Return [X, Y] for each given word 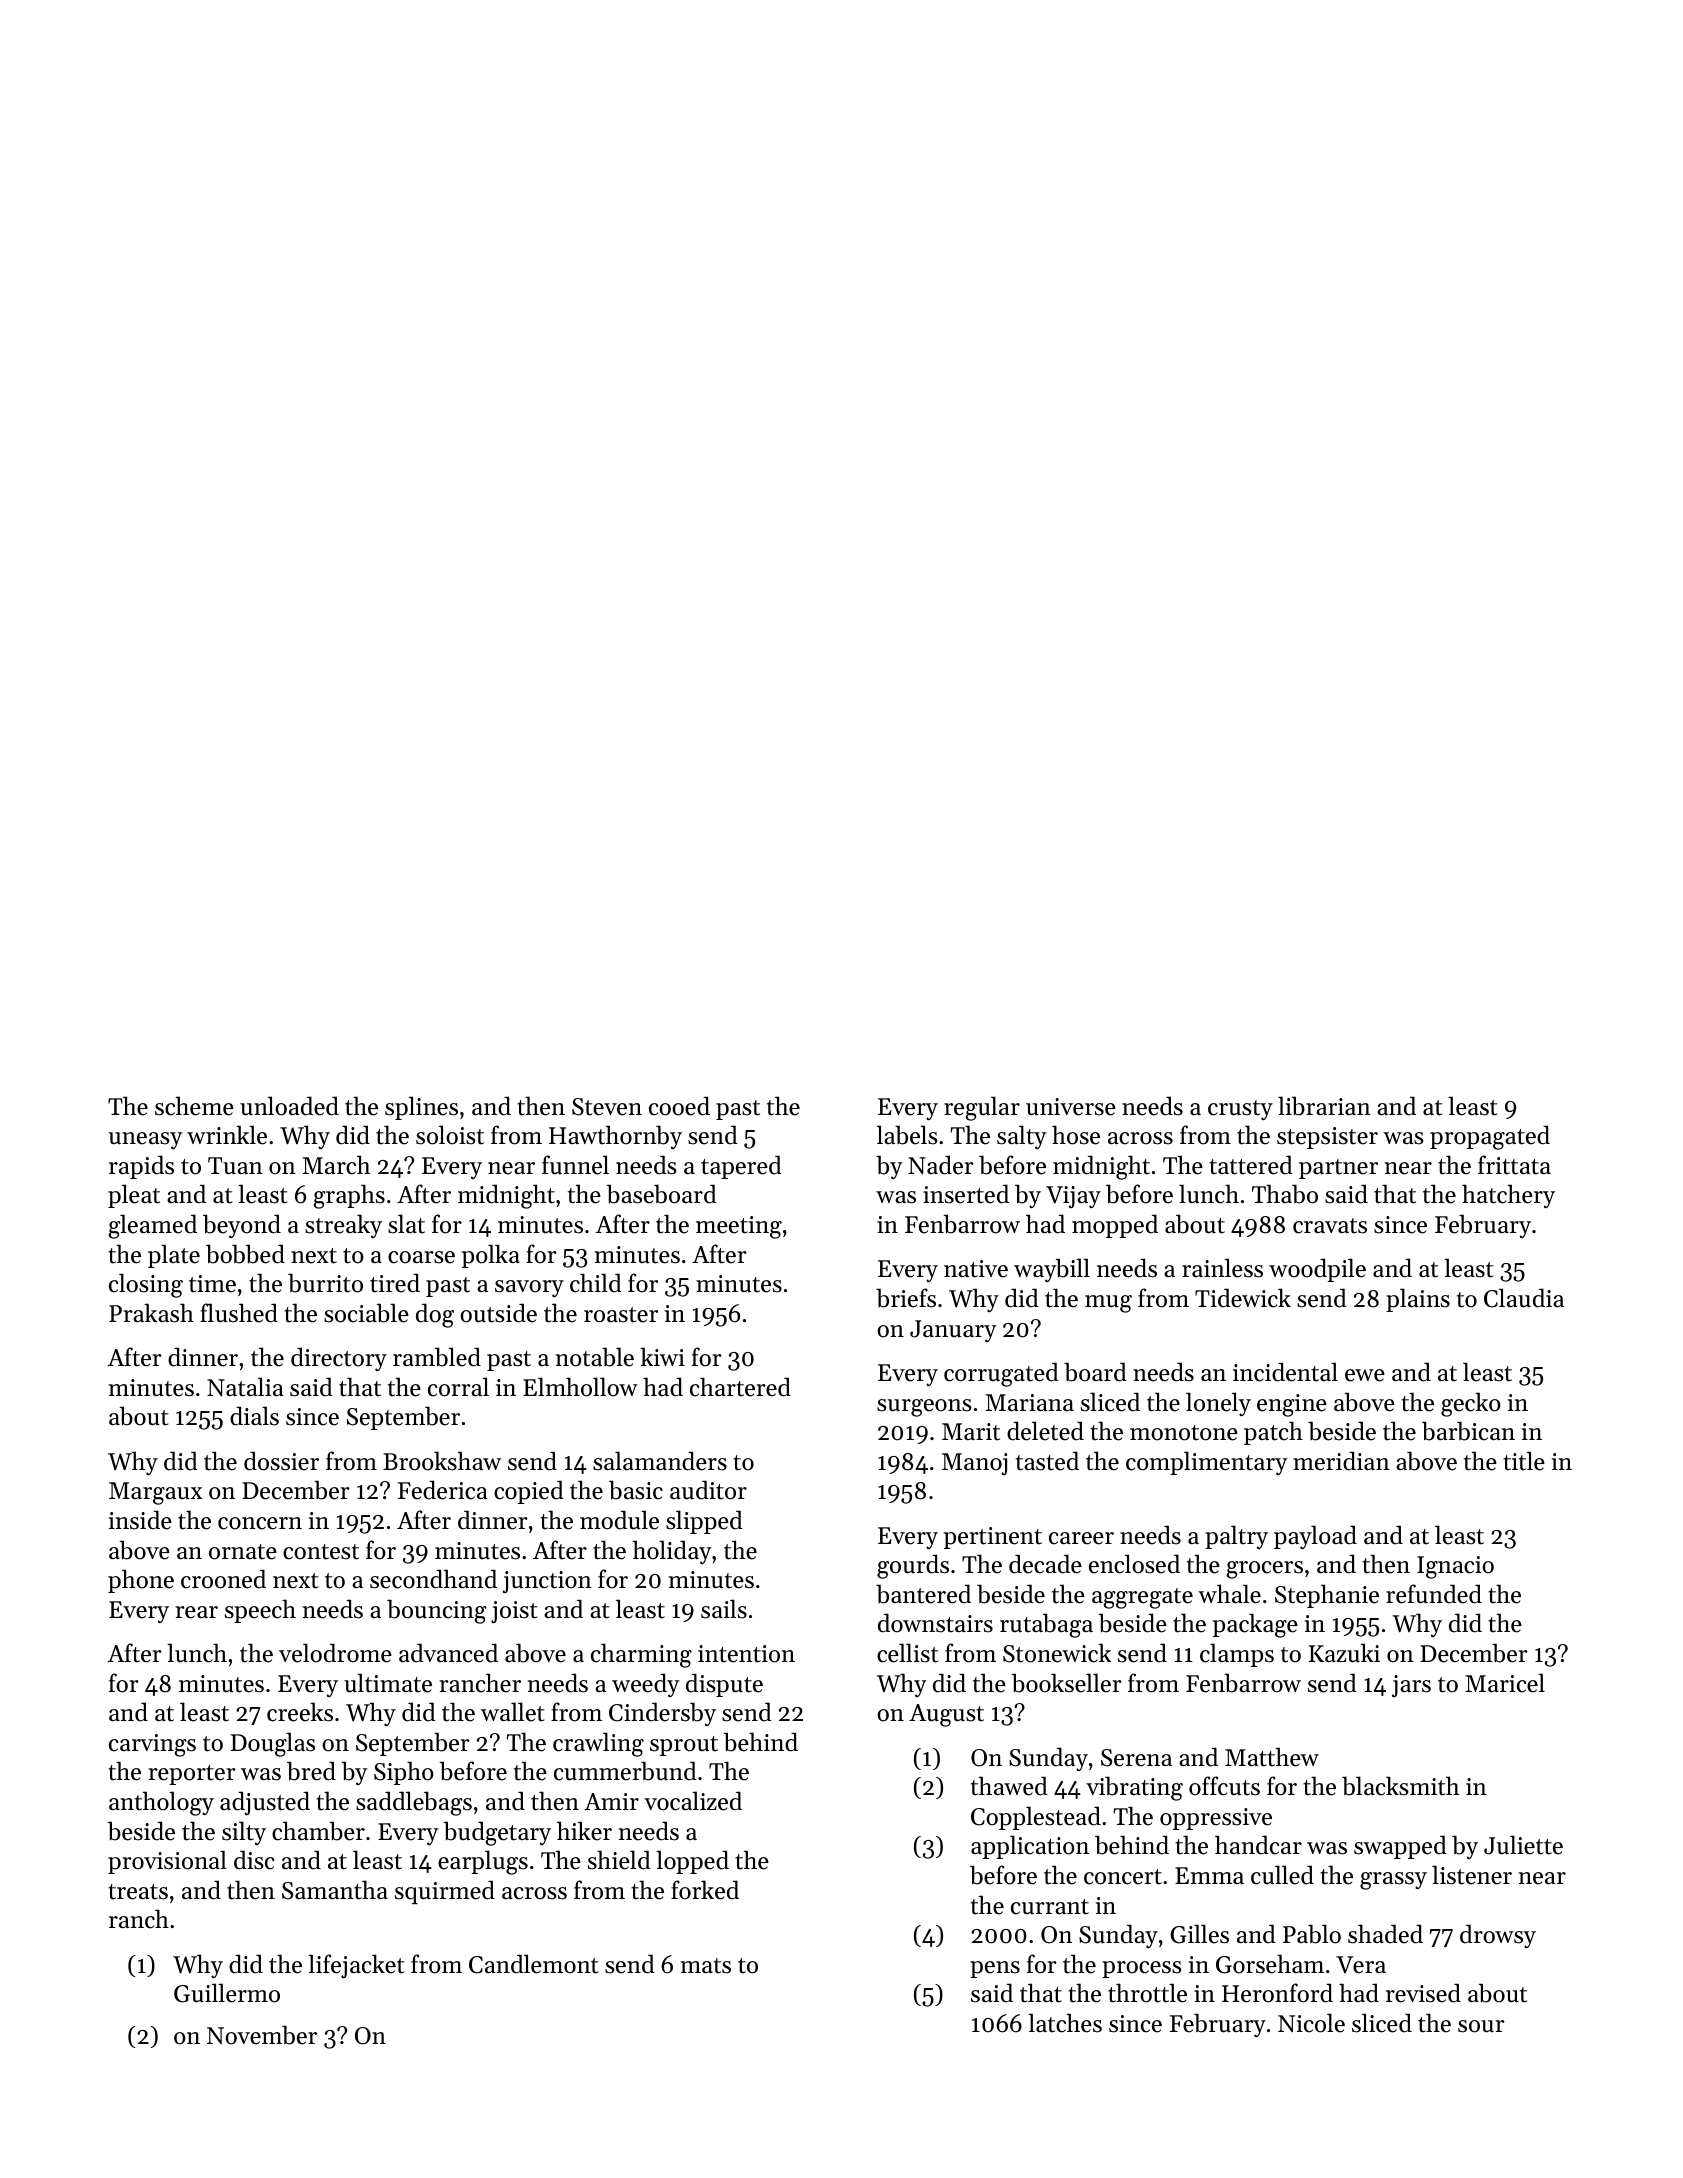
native [976, 1269]
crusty [1240, 1110]
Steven [607, 1107]
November [262, 2035]
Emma [1209, 1875]
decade [1045, 1564]
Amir [611, 1801]
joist [514, 1612]
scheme [194, 1106]
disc [254, 1860]
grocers [1264, 1570]
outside [498, 1313]
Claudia [1524, 1298]
